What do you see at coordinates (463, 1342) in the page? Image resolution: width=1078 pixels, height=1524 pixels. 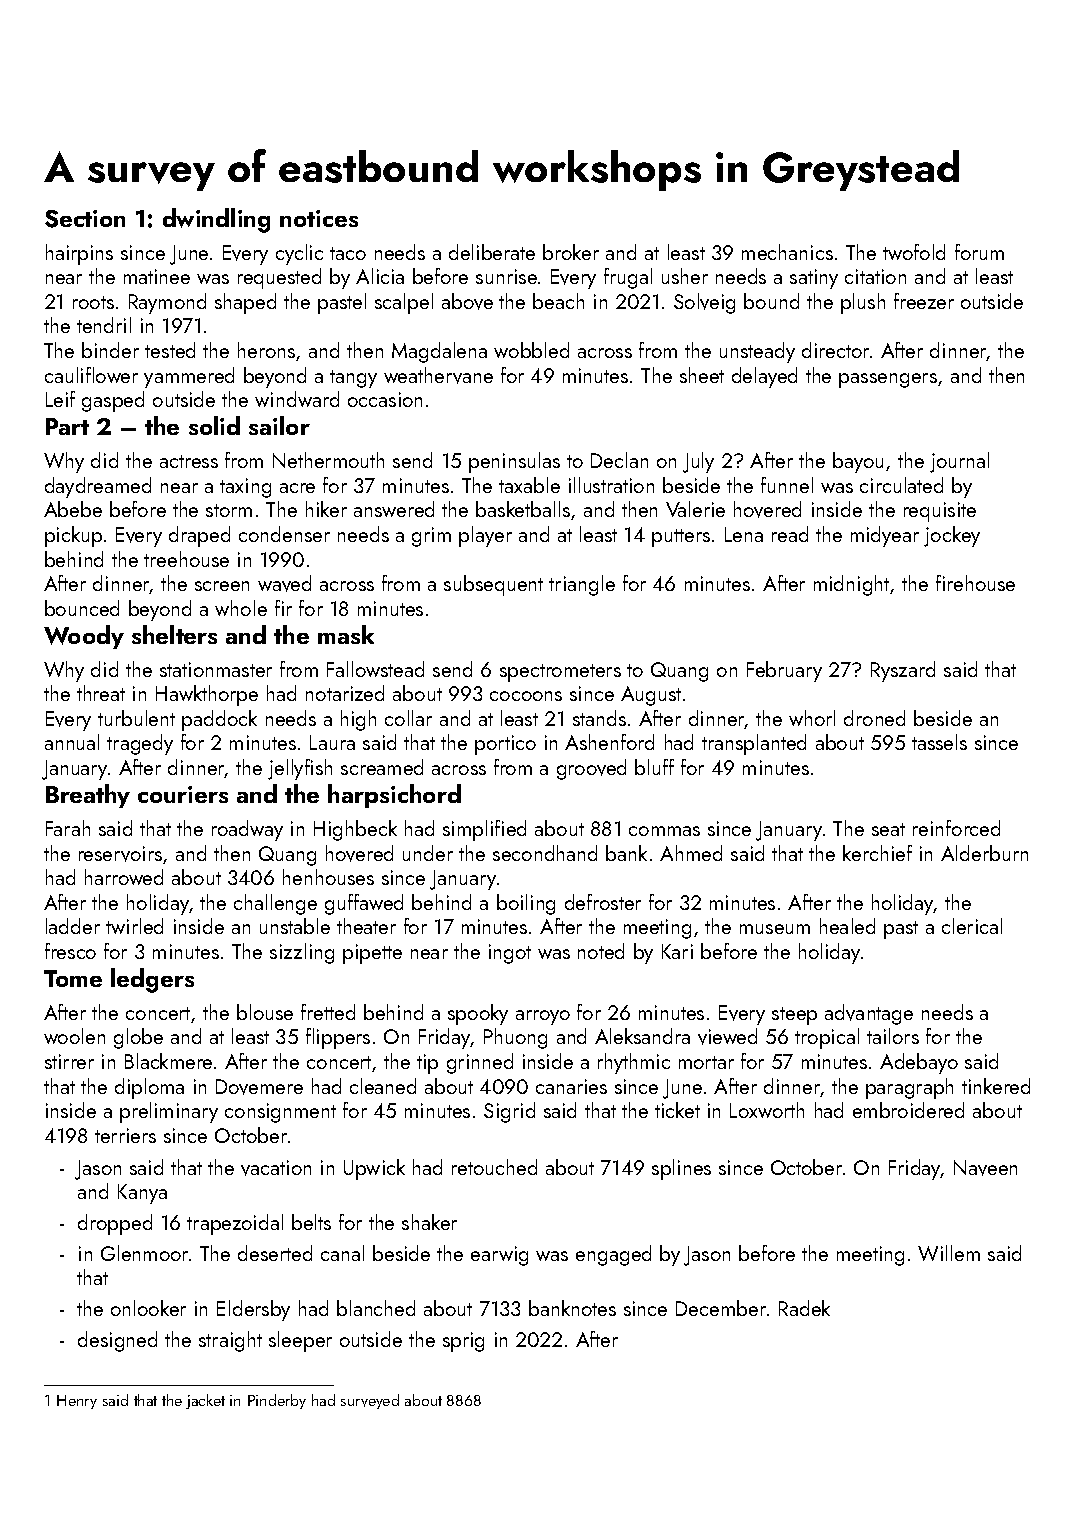 I see `sprig` at bounding box center [463, 1342].
